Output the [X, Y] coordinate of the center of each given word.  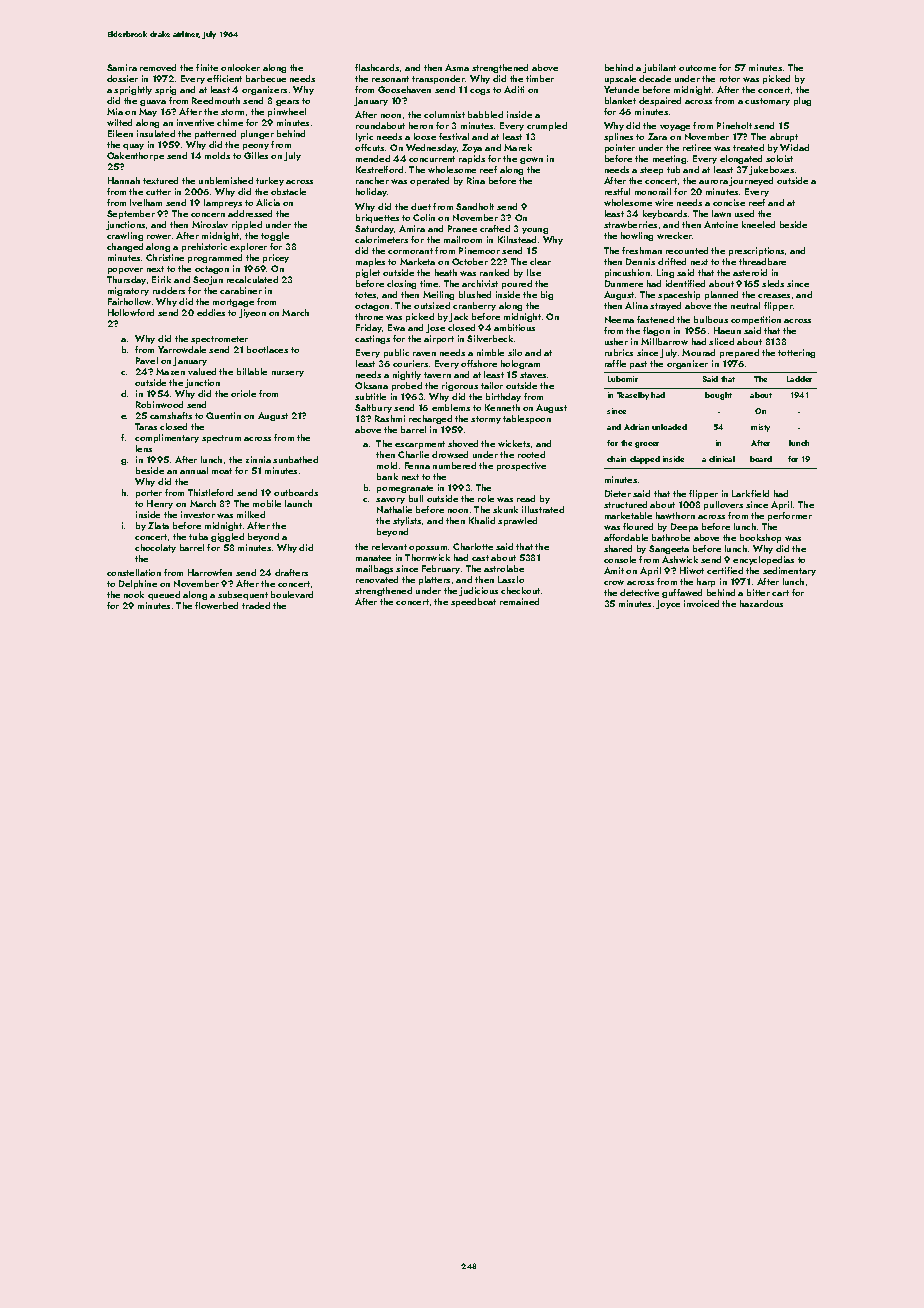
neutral [745, 305]
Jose [435, 328]
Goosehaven [404, 89]
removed [158, 67]
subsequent [243, 595]
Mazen [170, 371]
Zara [657, 136]
